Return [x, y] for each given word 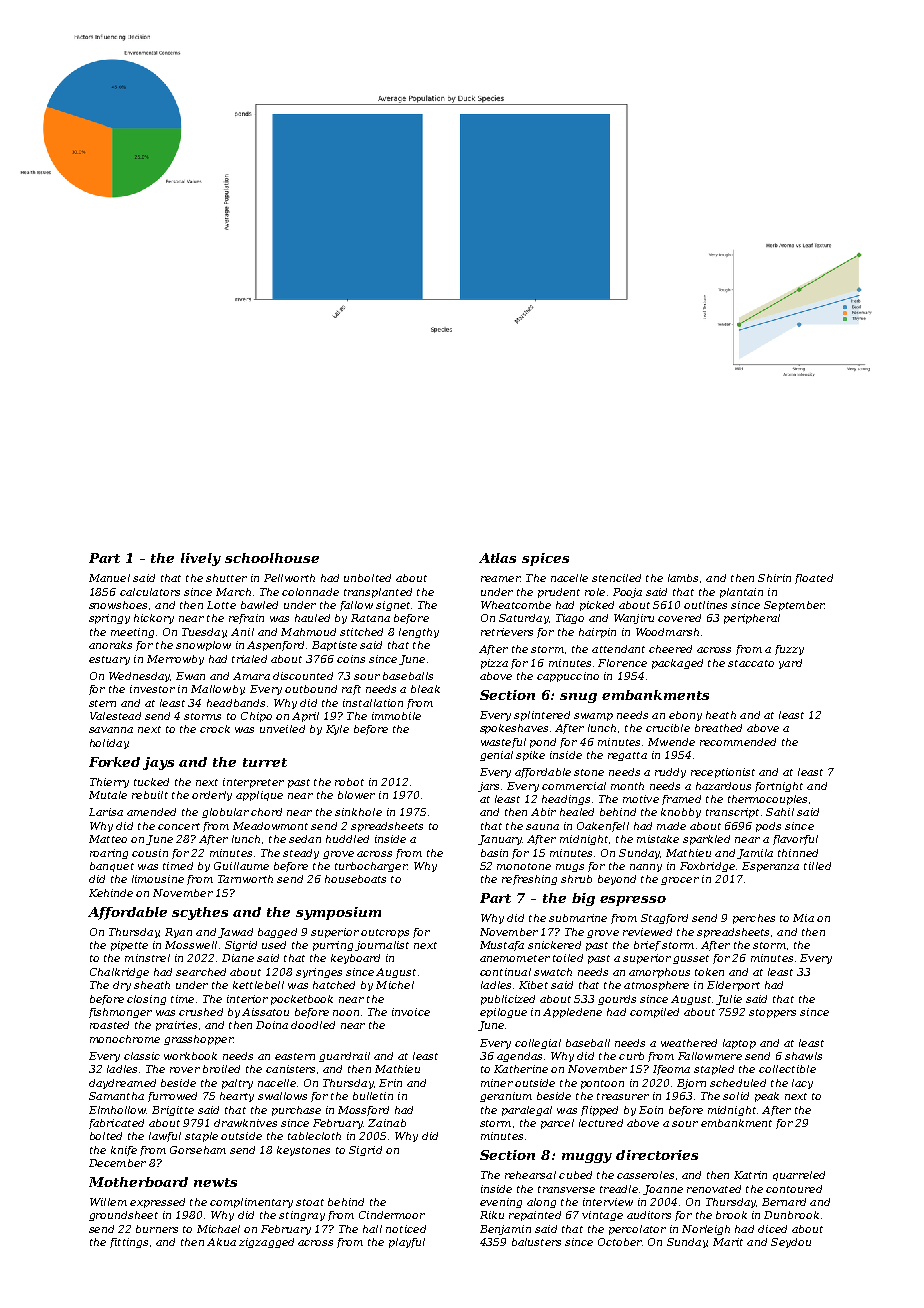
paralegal [527, 1111]
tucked [151, 782]
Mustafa [502, 946]
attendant [618, 649]
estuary [109, 660]
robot [349, 782]
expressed [157, 1203]
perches [754, 919]
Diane [238, 958]
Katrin [750, 1175]
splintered [542, 716]
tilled [817, 866]
